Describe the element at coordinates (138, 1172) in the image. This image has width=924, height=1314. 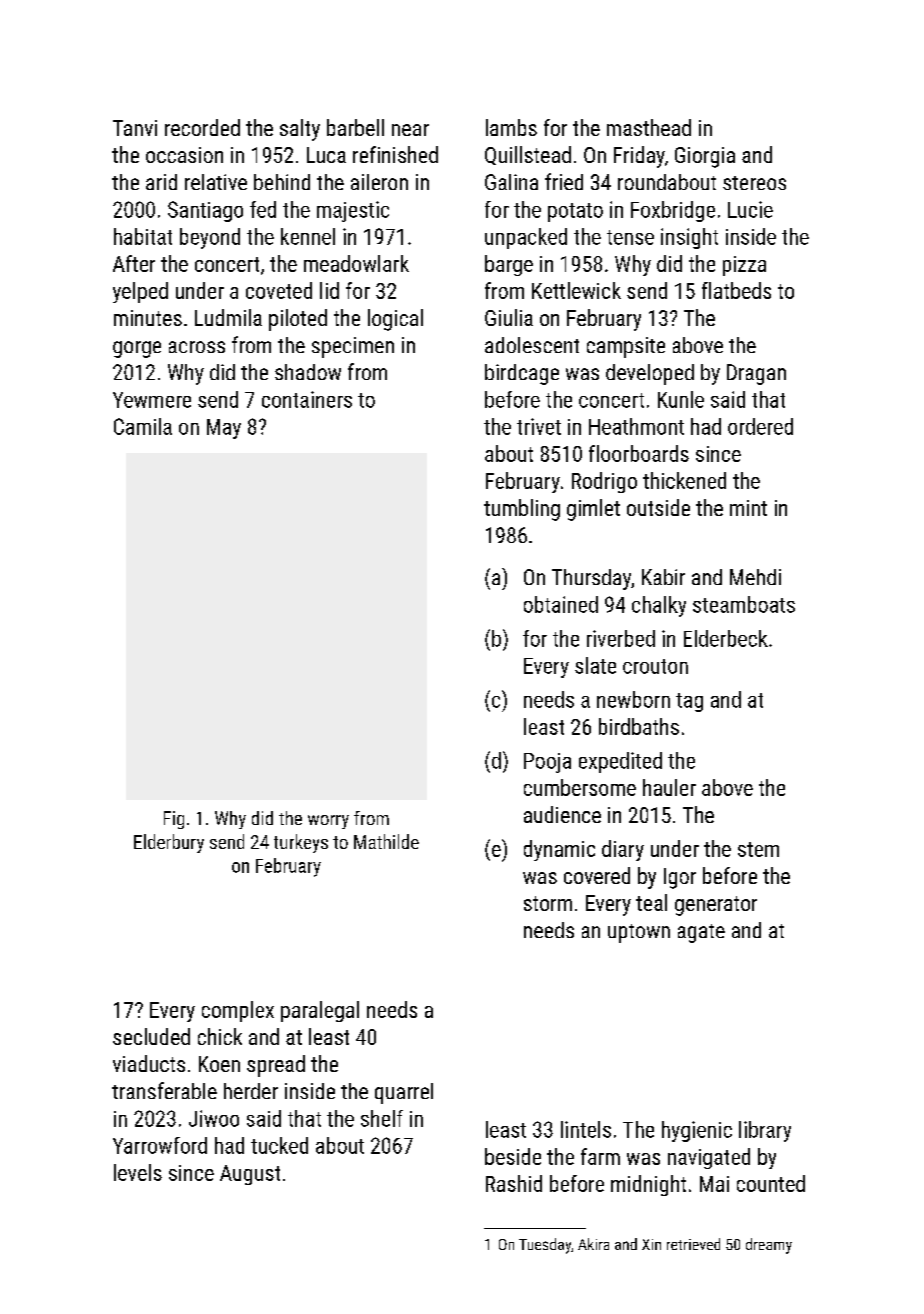
I see `levels` at that location.
